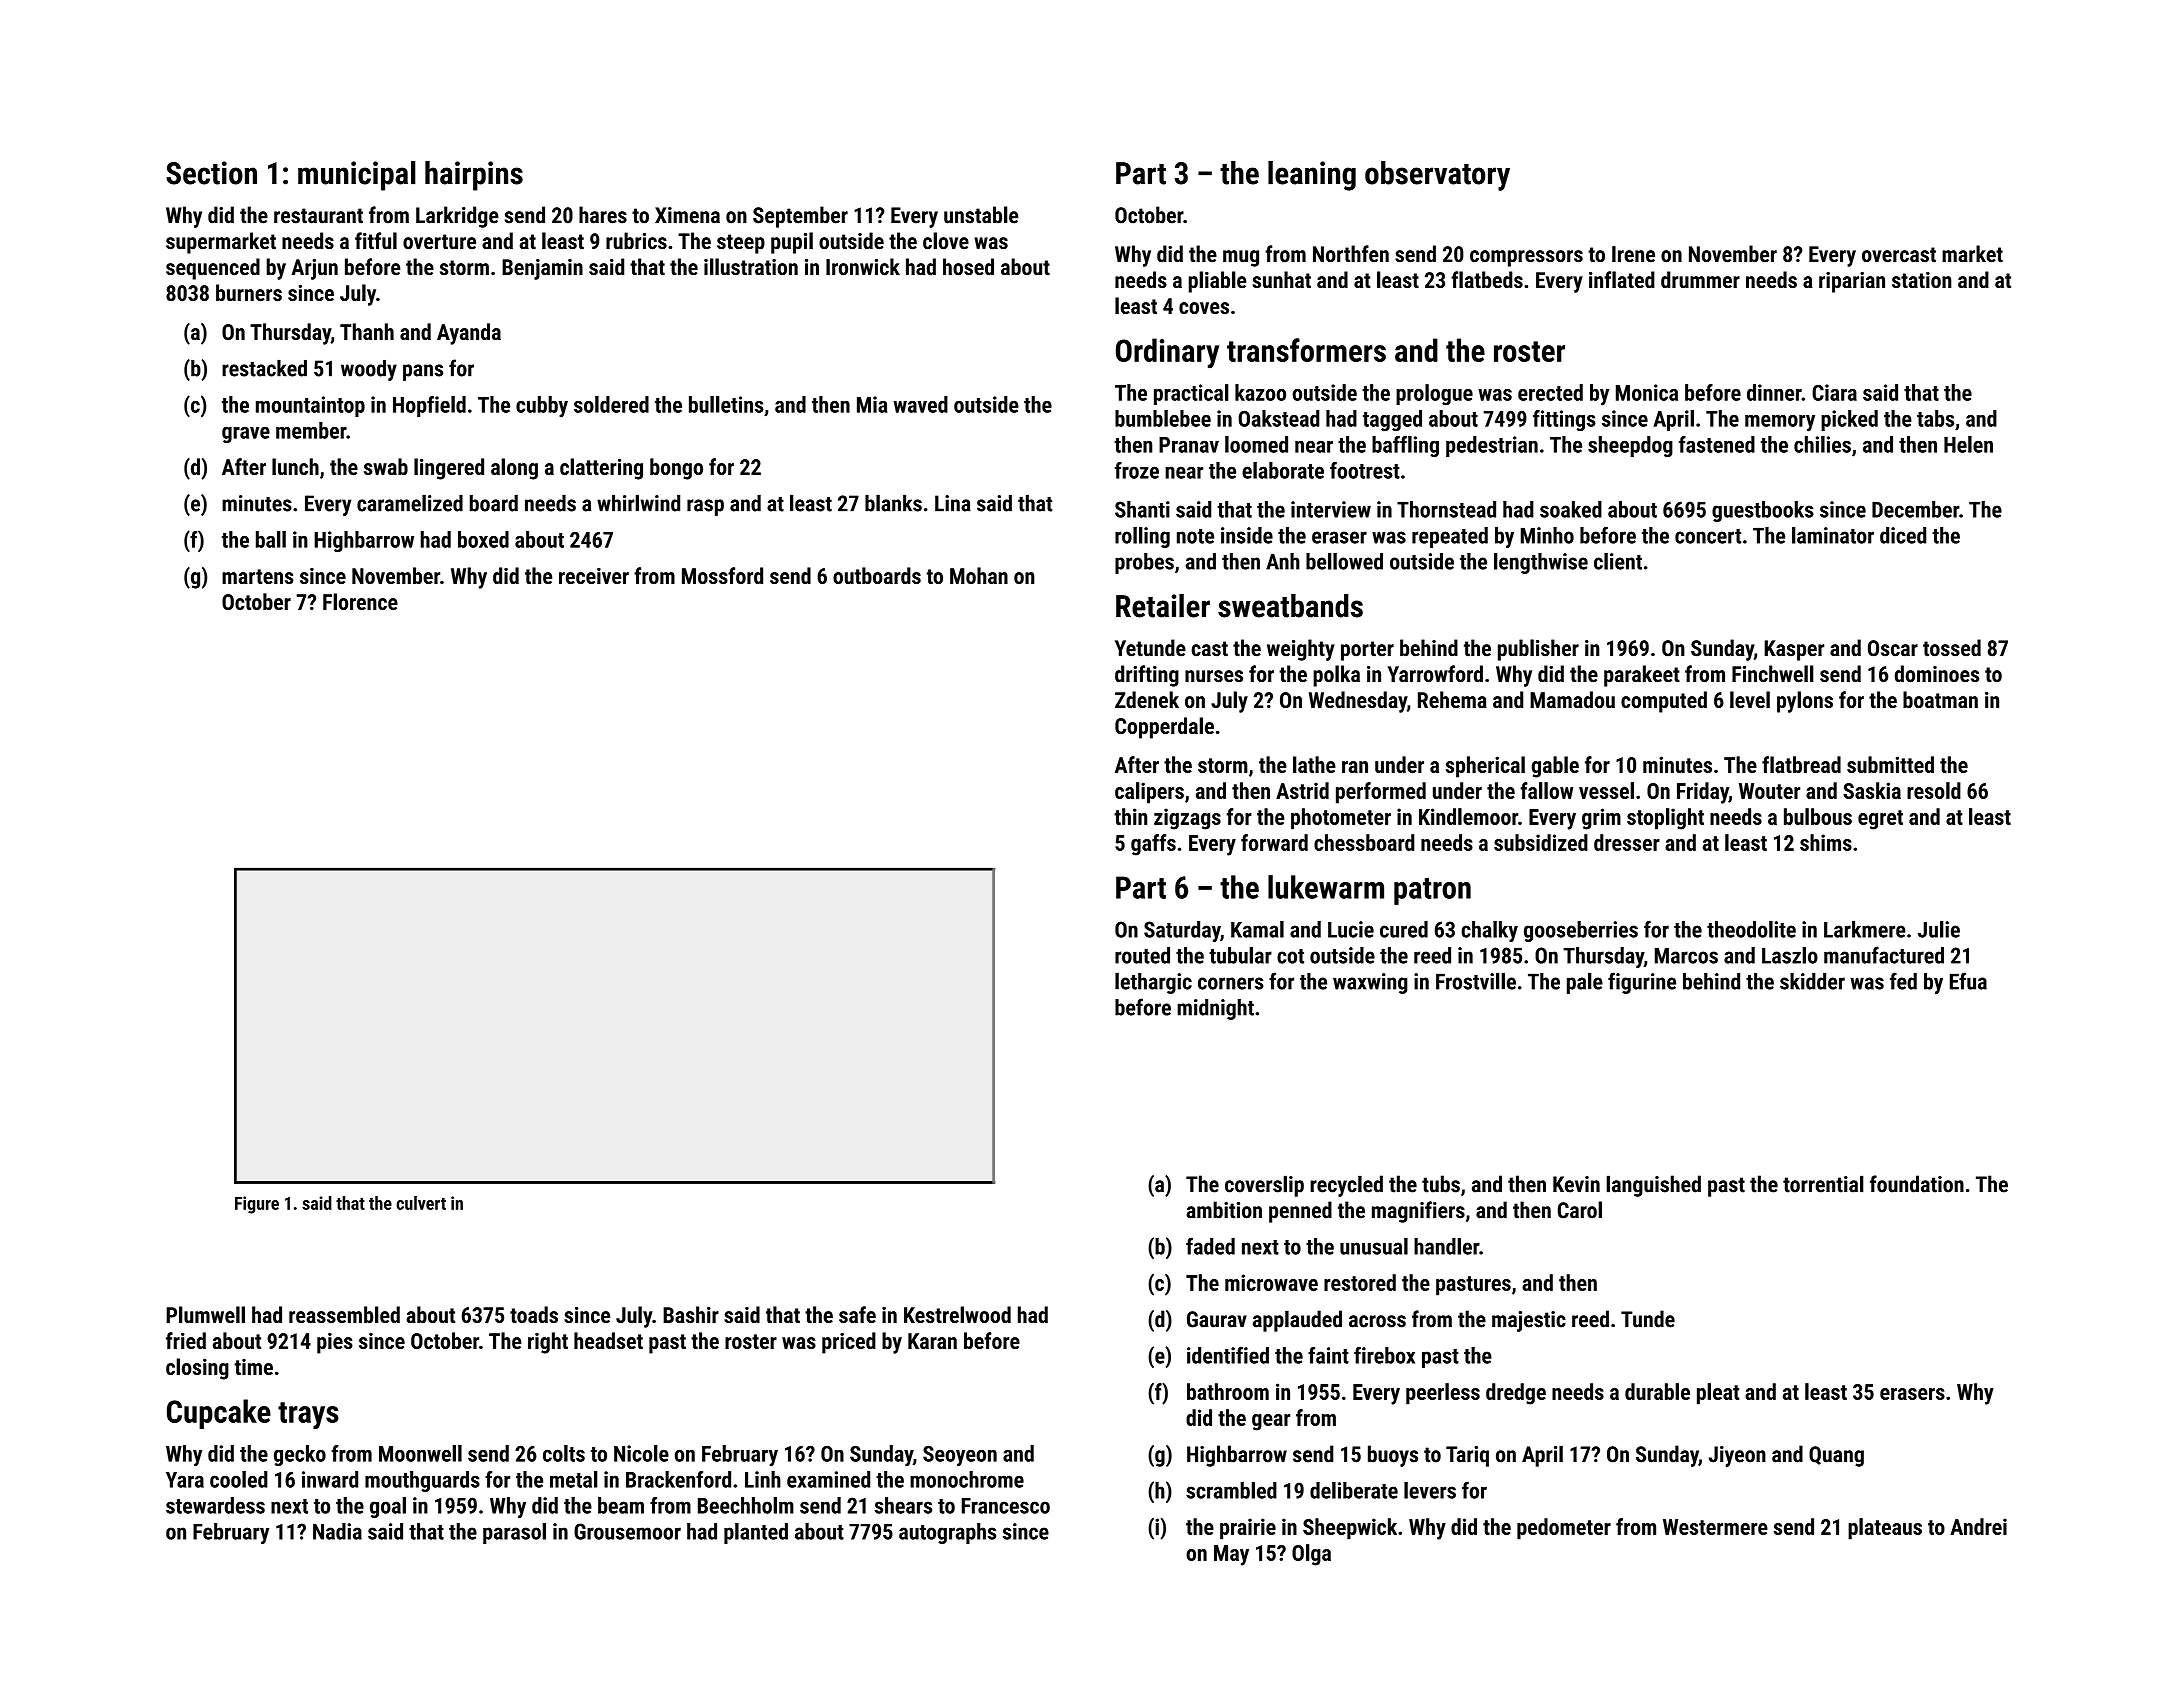  I want to click on thin, so click(1130, 816).
